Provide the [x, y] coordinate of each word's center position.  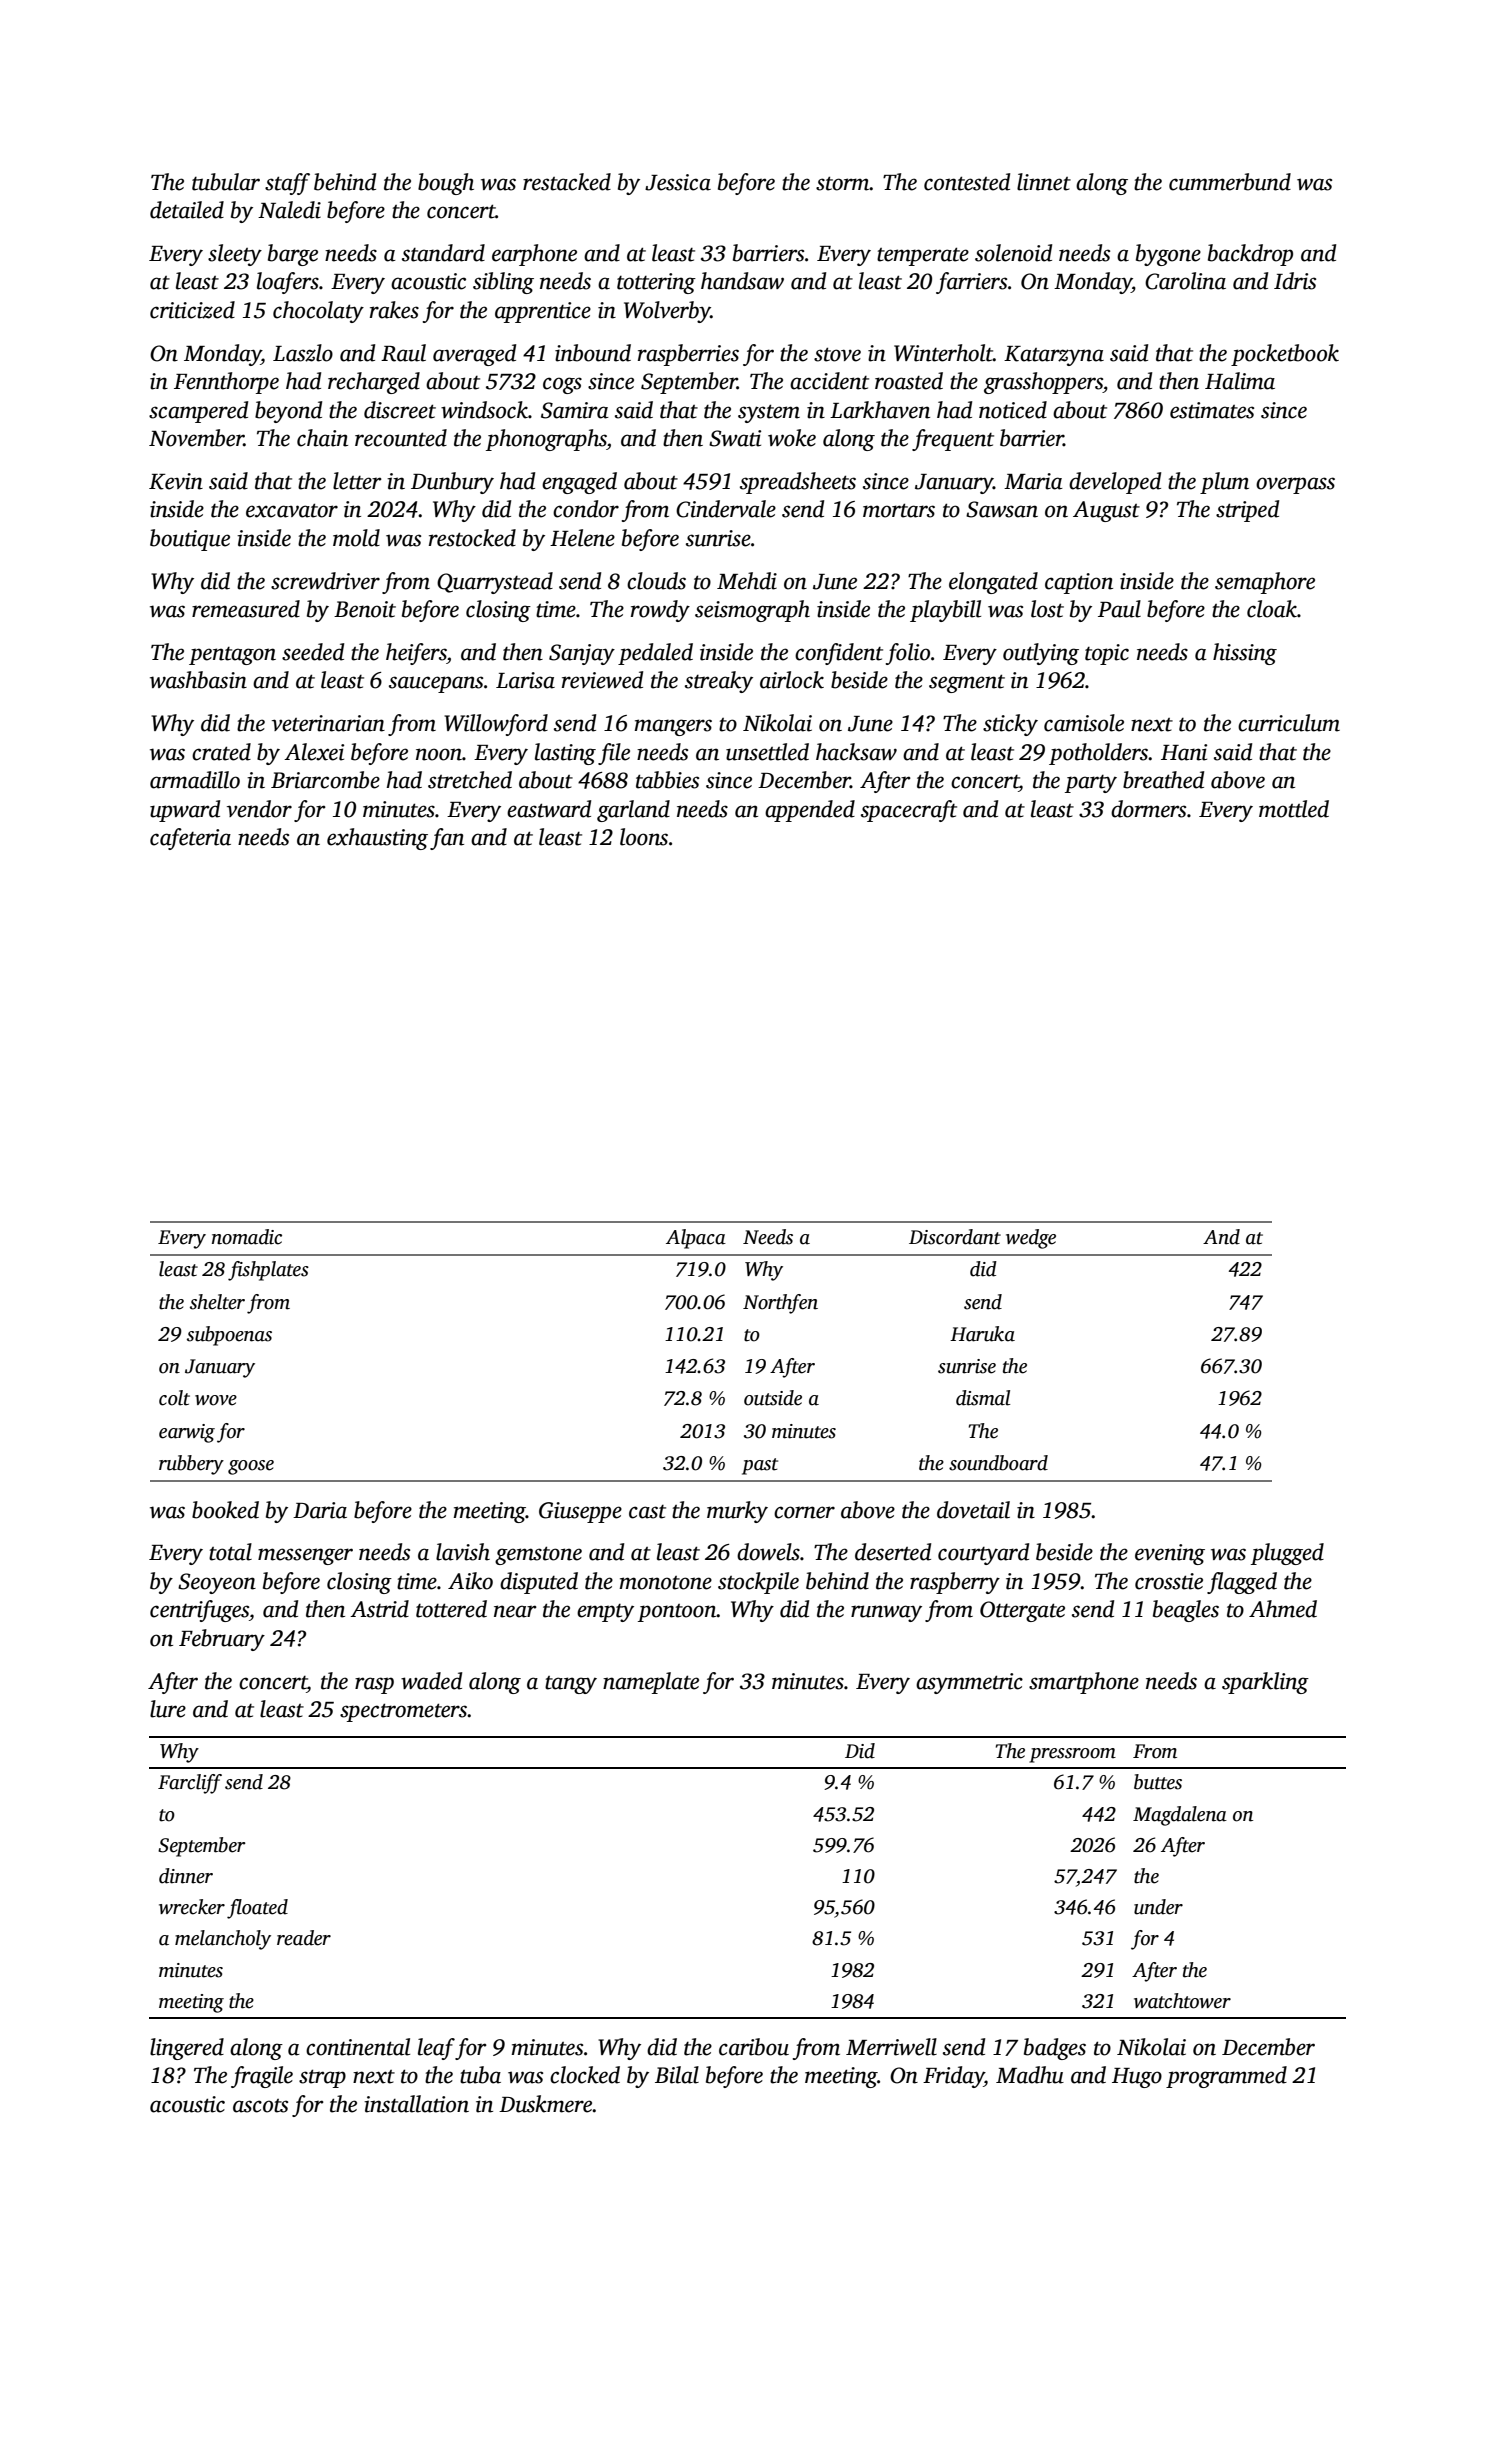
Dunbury [452, 483]
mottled [1294, 809]
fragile [262, 2077]
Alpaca [696, 1239]
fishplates [268, 1271]
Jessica [678, 182]
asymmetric [969, 1683]
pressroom [1072, 1755]
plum [1224, 483]
